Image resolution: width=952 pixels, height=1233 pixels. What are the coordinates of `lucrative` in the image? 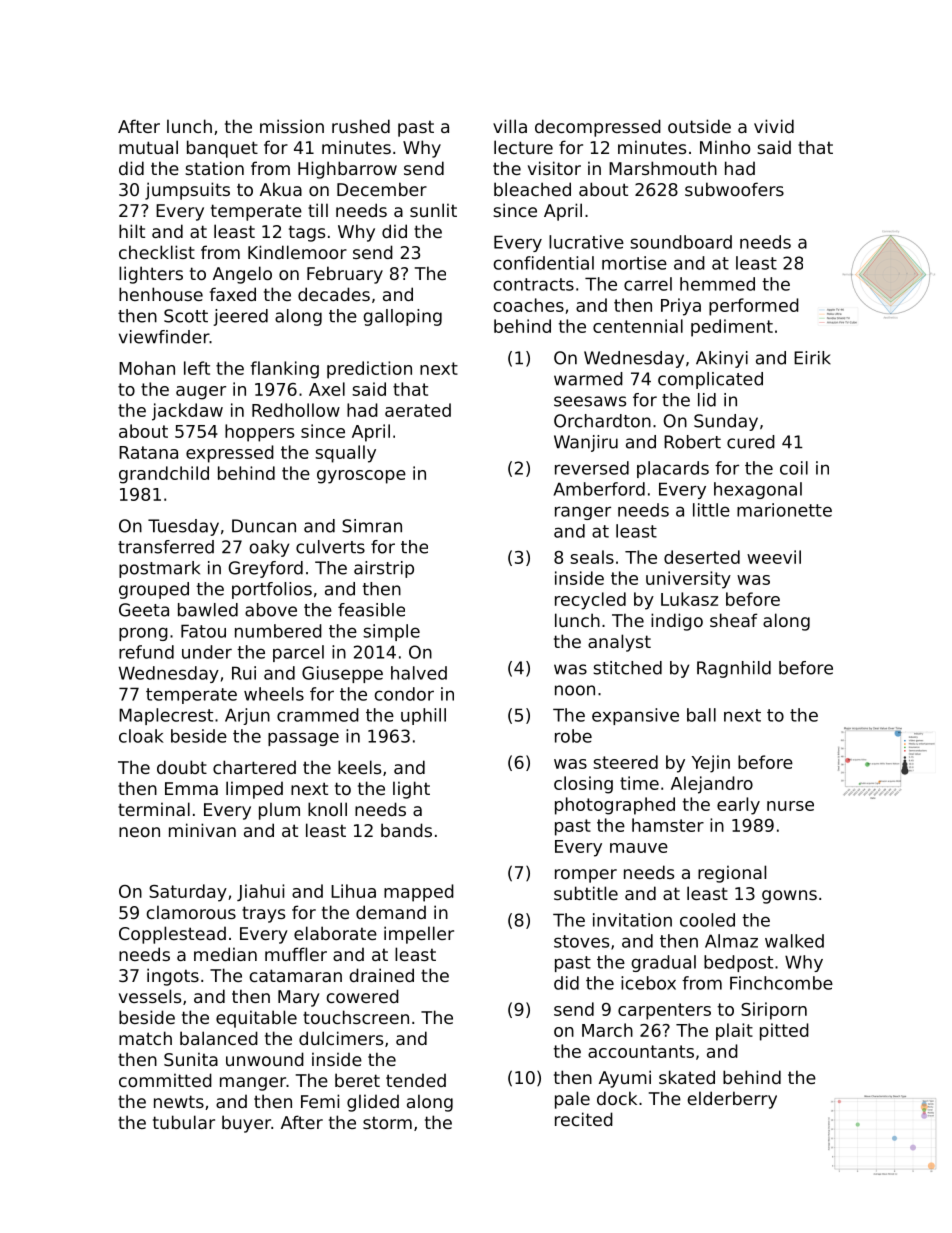 It's located at (586, 242).
